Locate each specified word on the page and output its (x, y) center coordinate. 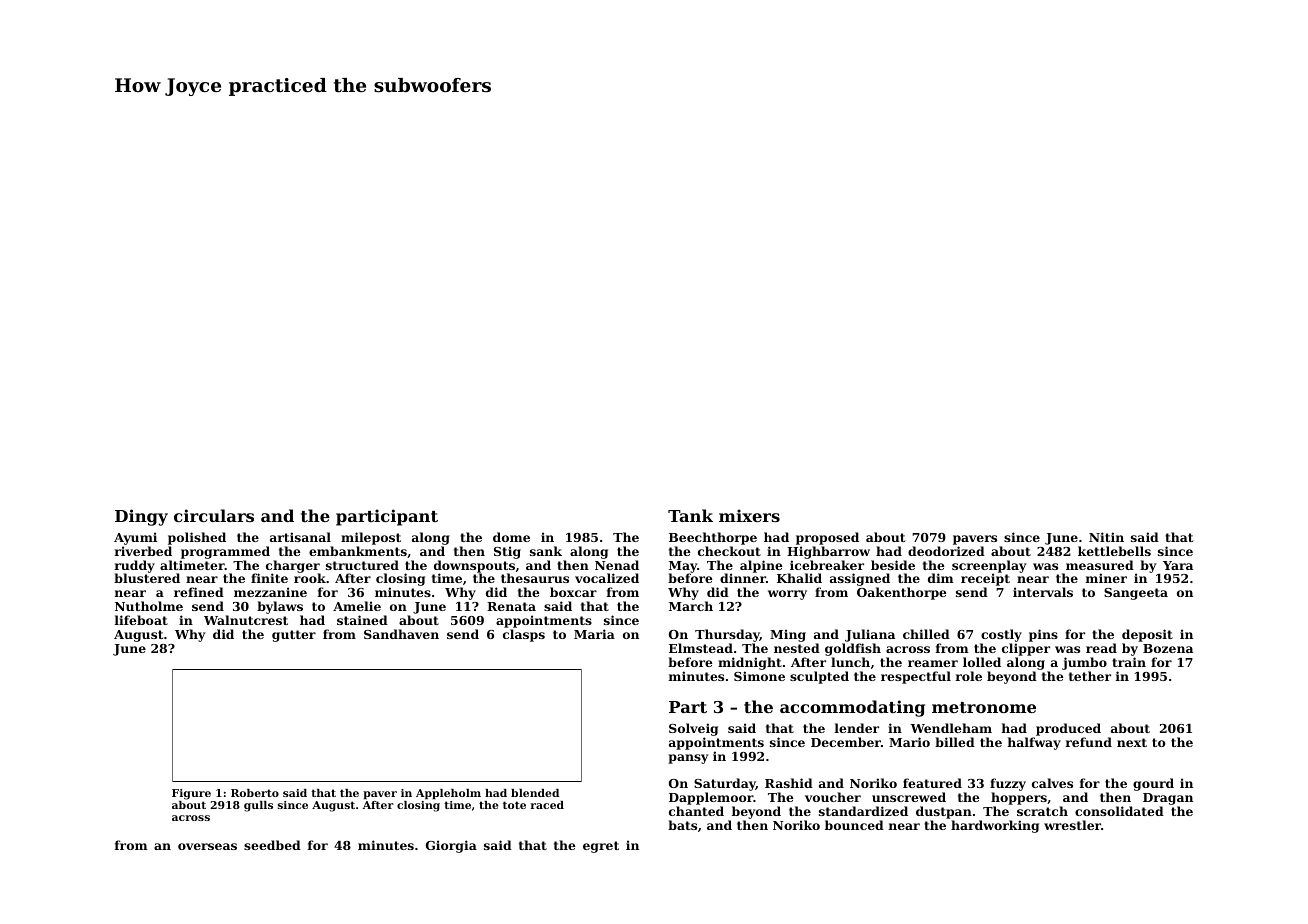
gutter (294, 636)
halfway (1034, 743)
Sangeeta (1136, 594)
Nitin (1106, 537)
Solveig (693, 729)
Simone (759, 676)
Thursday (727, 635)
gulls (258, 806)
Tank (690, 515)
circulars (214, 515)
